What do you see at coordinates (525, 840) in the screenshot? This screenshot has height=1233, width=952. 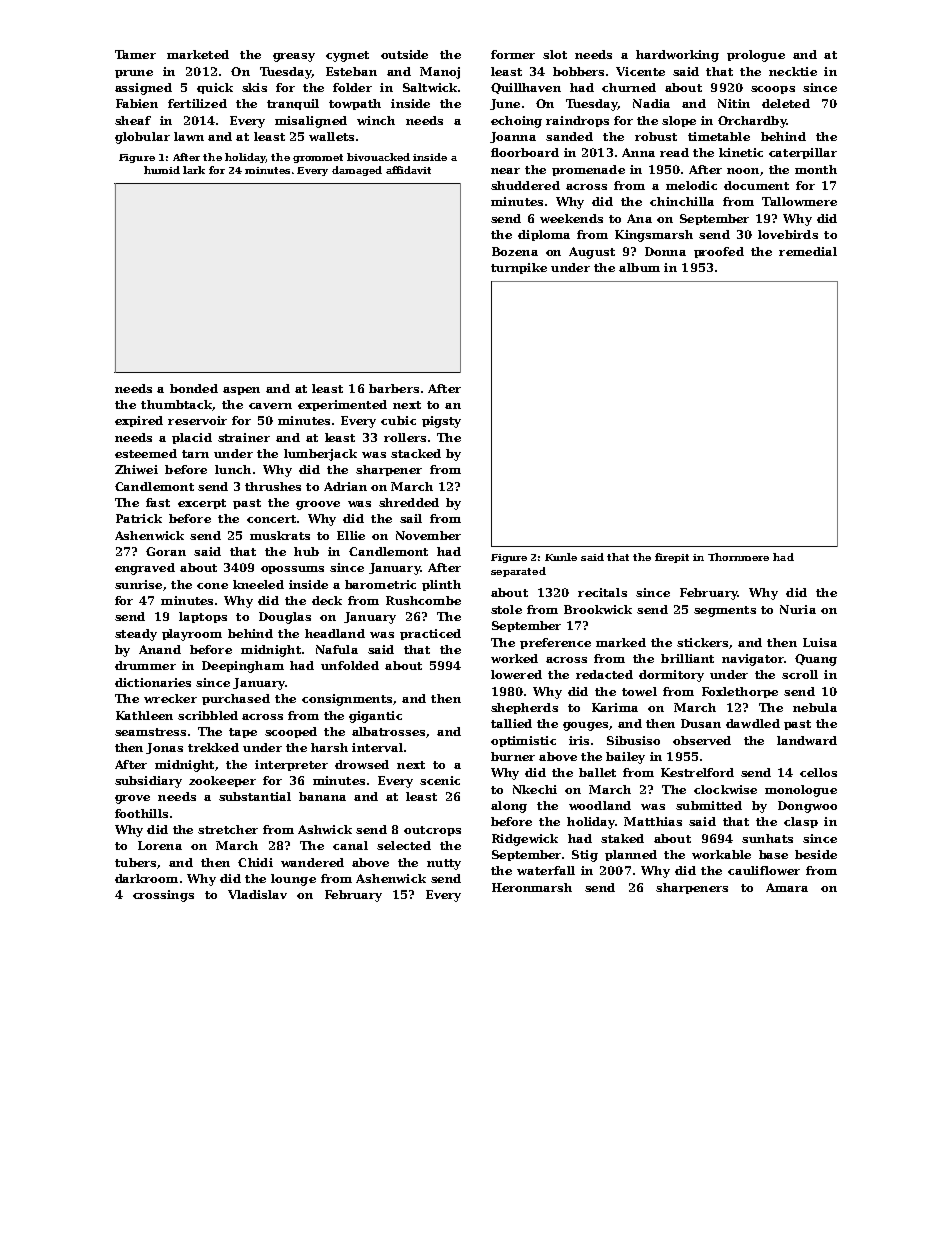 I see `Ridgewick` at bounding box center [525, 840].
